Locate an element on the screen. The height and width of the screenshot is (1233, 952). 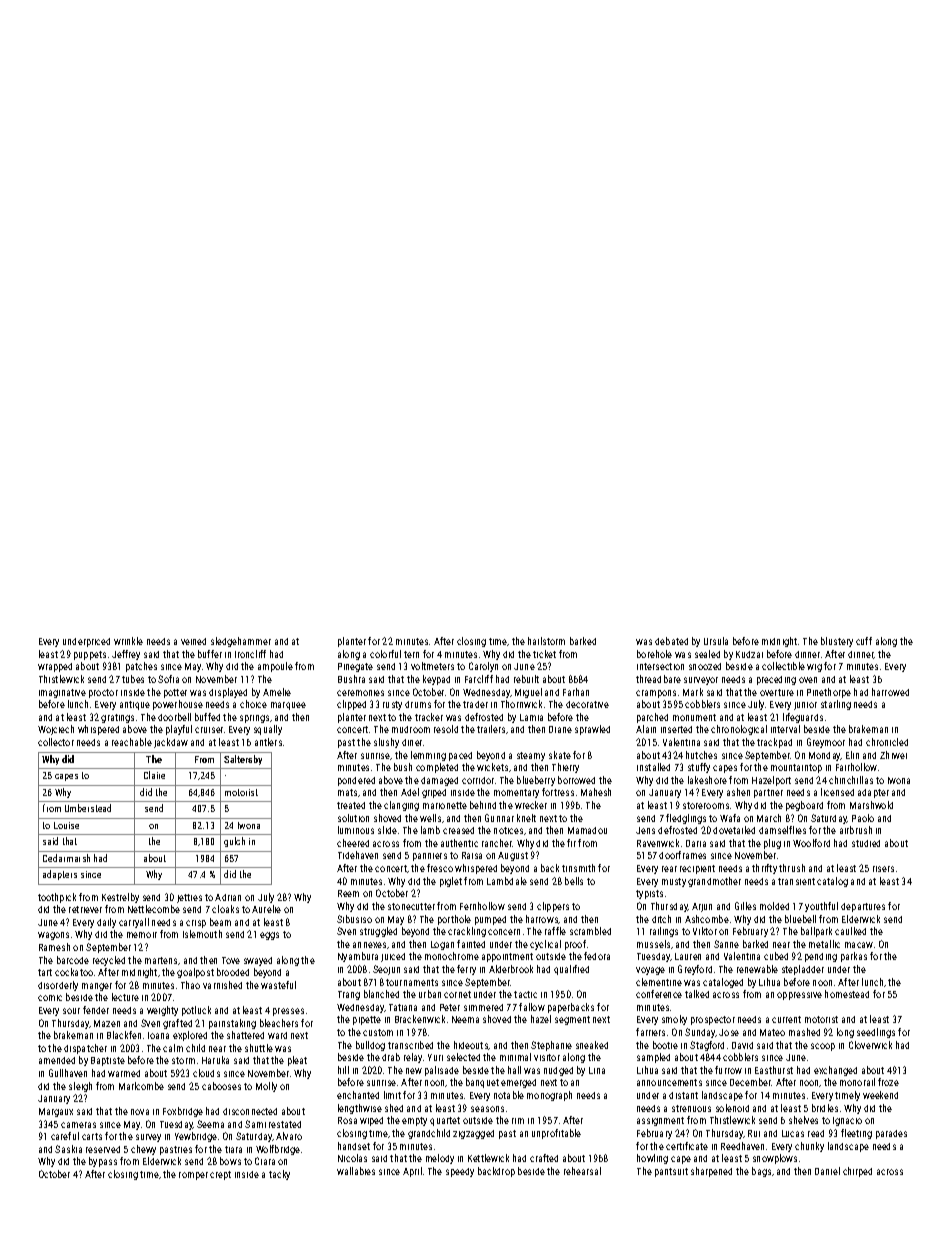
harrowed is located at coordinates (890, 692).
